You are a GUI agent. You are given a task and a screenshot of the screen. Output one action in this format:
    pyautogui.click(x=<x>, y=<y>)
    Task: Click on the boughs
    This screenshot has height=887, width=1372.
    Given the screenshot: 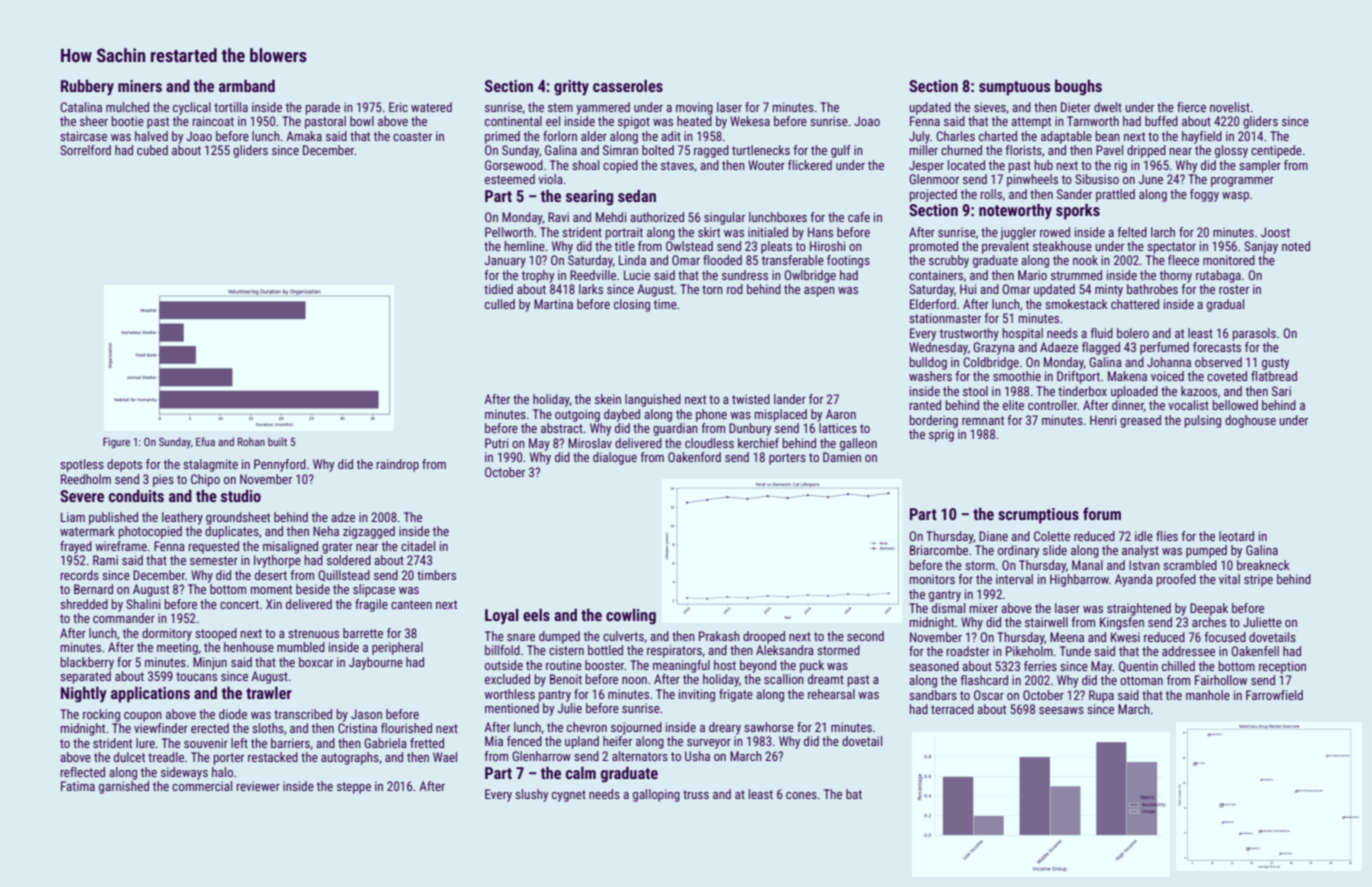 What is the action you would take?
    pyautogui.click(x=1078, y=87)
